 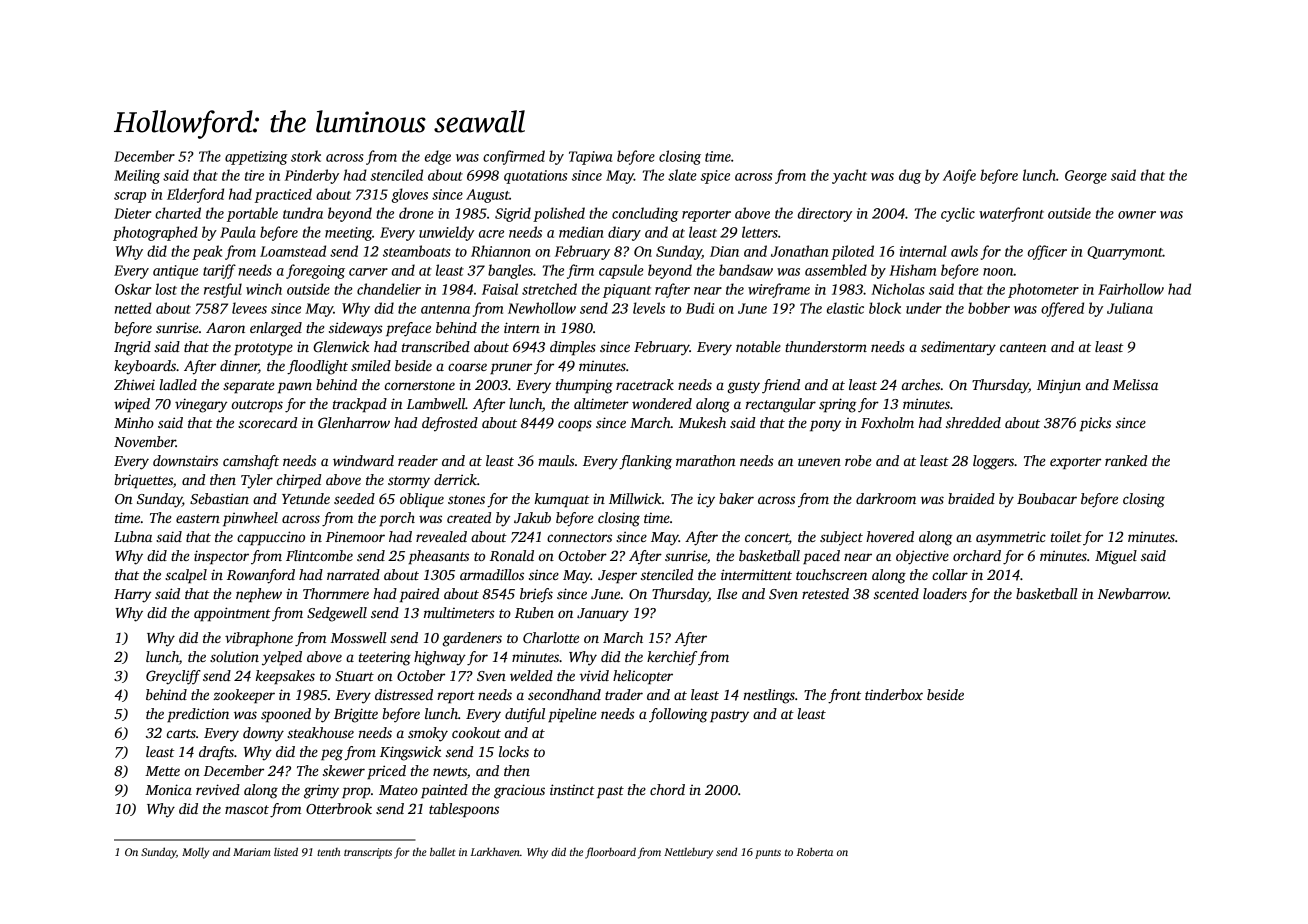 What do you see at coordinates (234, 656) in the screenshot?
I see `solution` at bounding box center [234, 656].
